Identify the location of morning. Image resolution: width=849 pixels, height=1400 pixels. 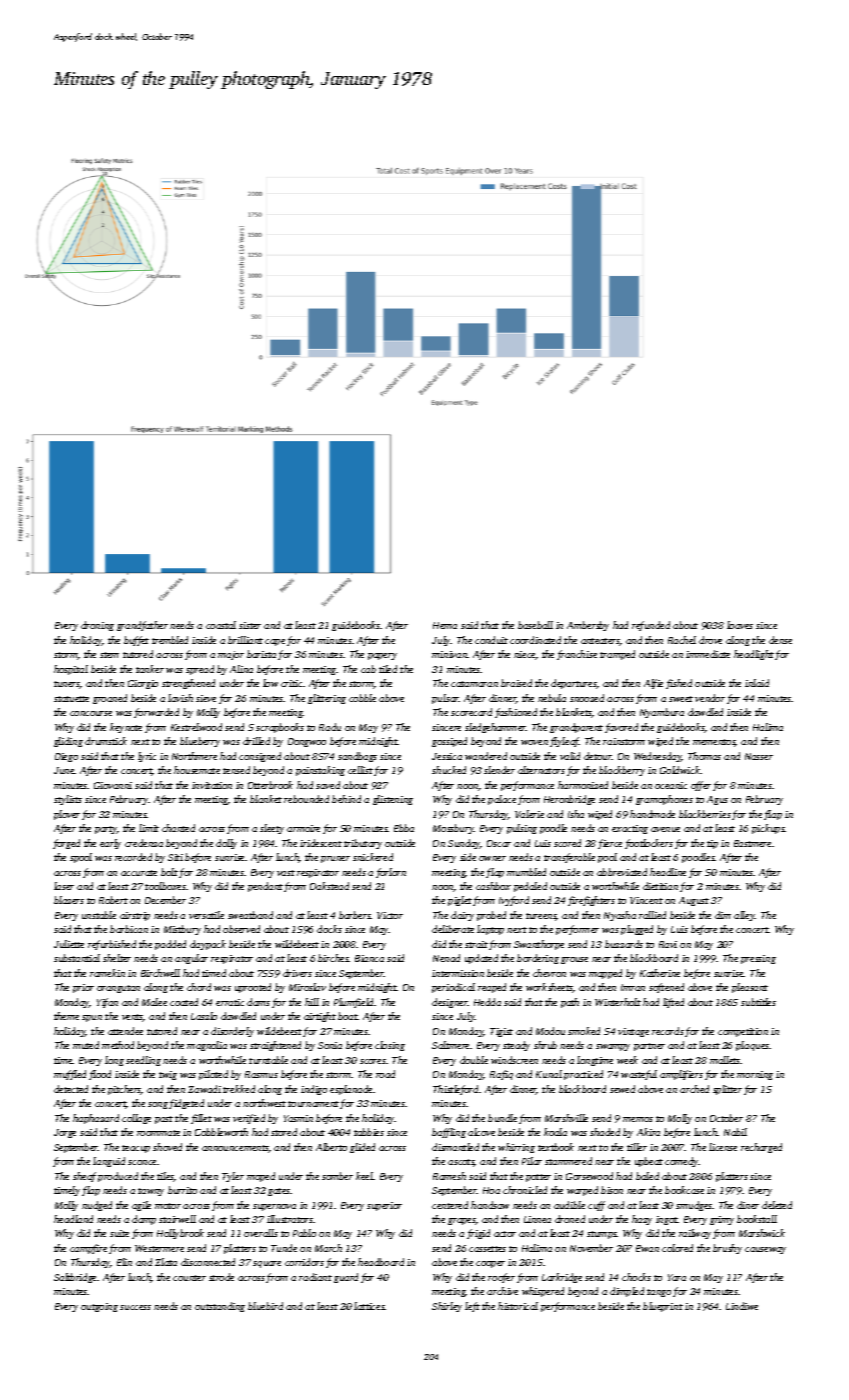
(755, 1075).
